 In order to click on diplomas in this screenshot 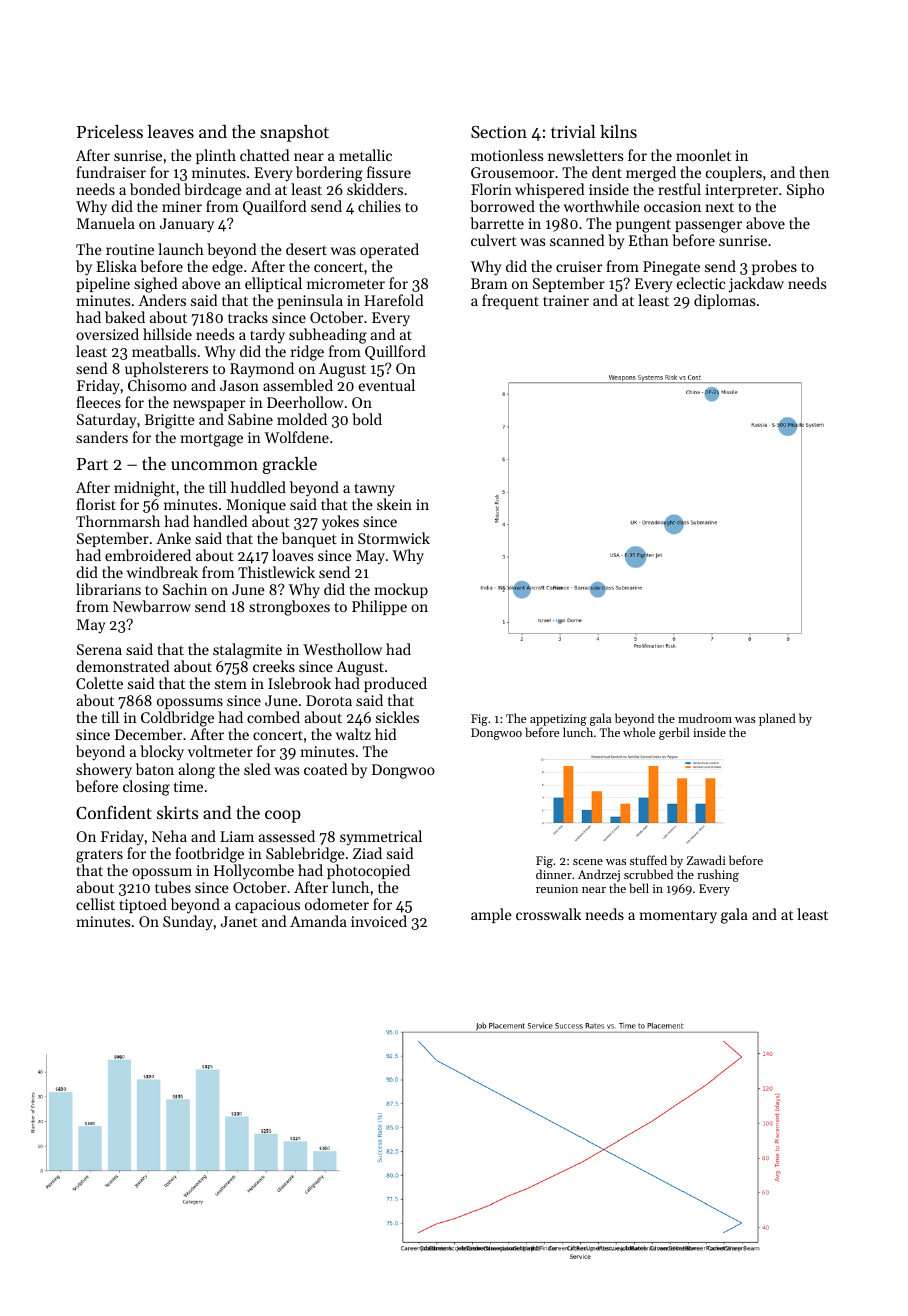, I will do `click(724, 301)`.
